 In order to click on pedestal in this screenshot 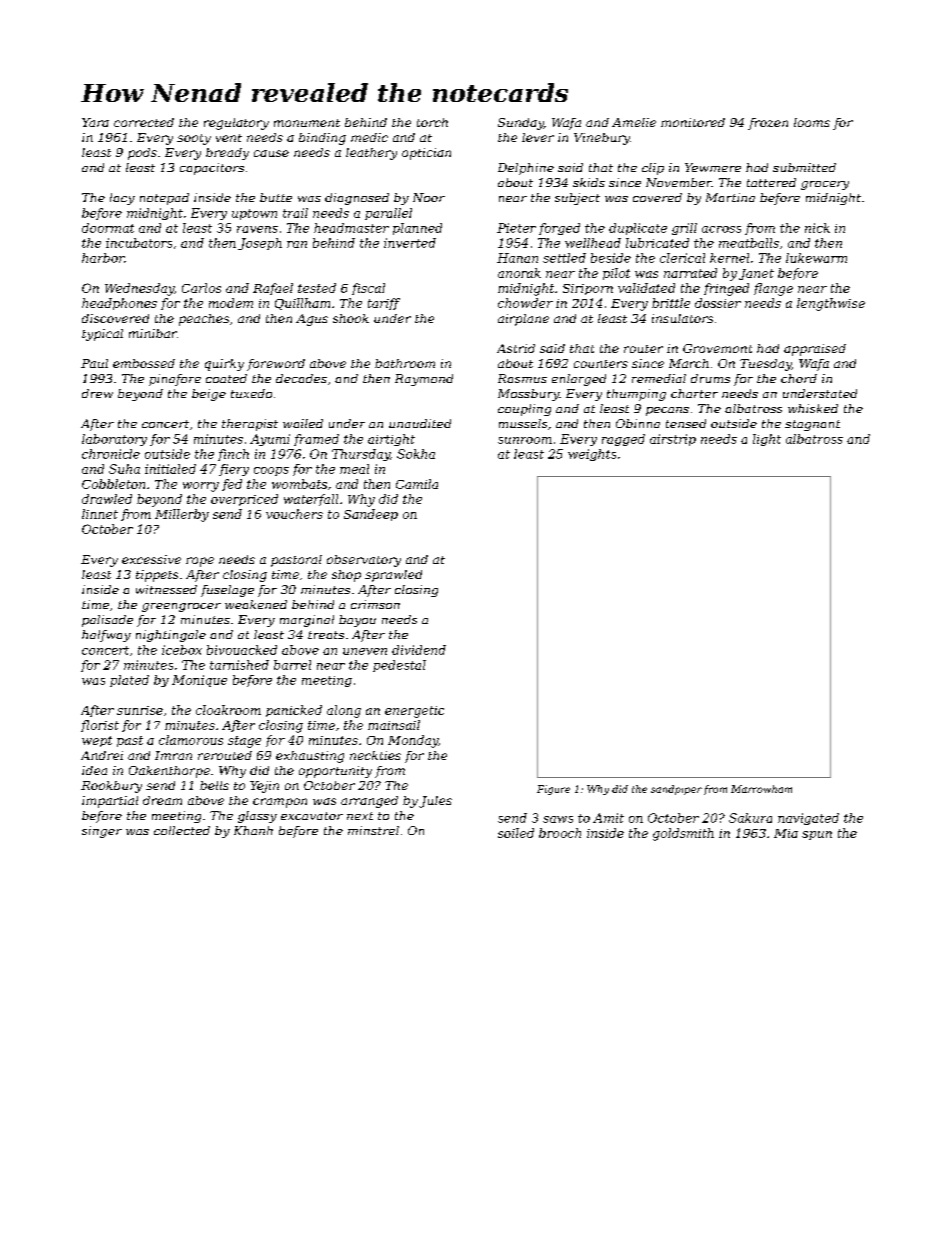, I will do `click(399, 666)`.
